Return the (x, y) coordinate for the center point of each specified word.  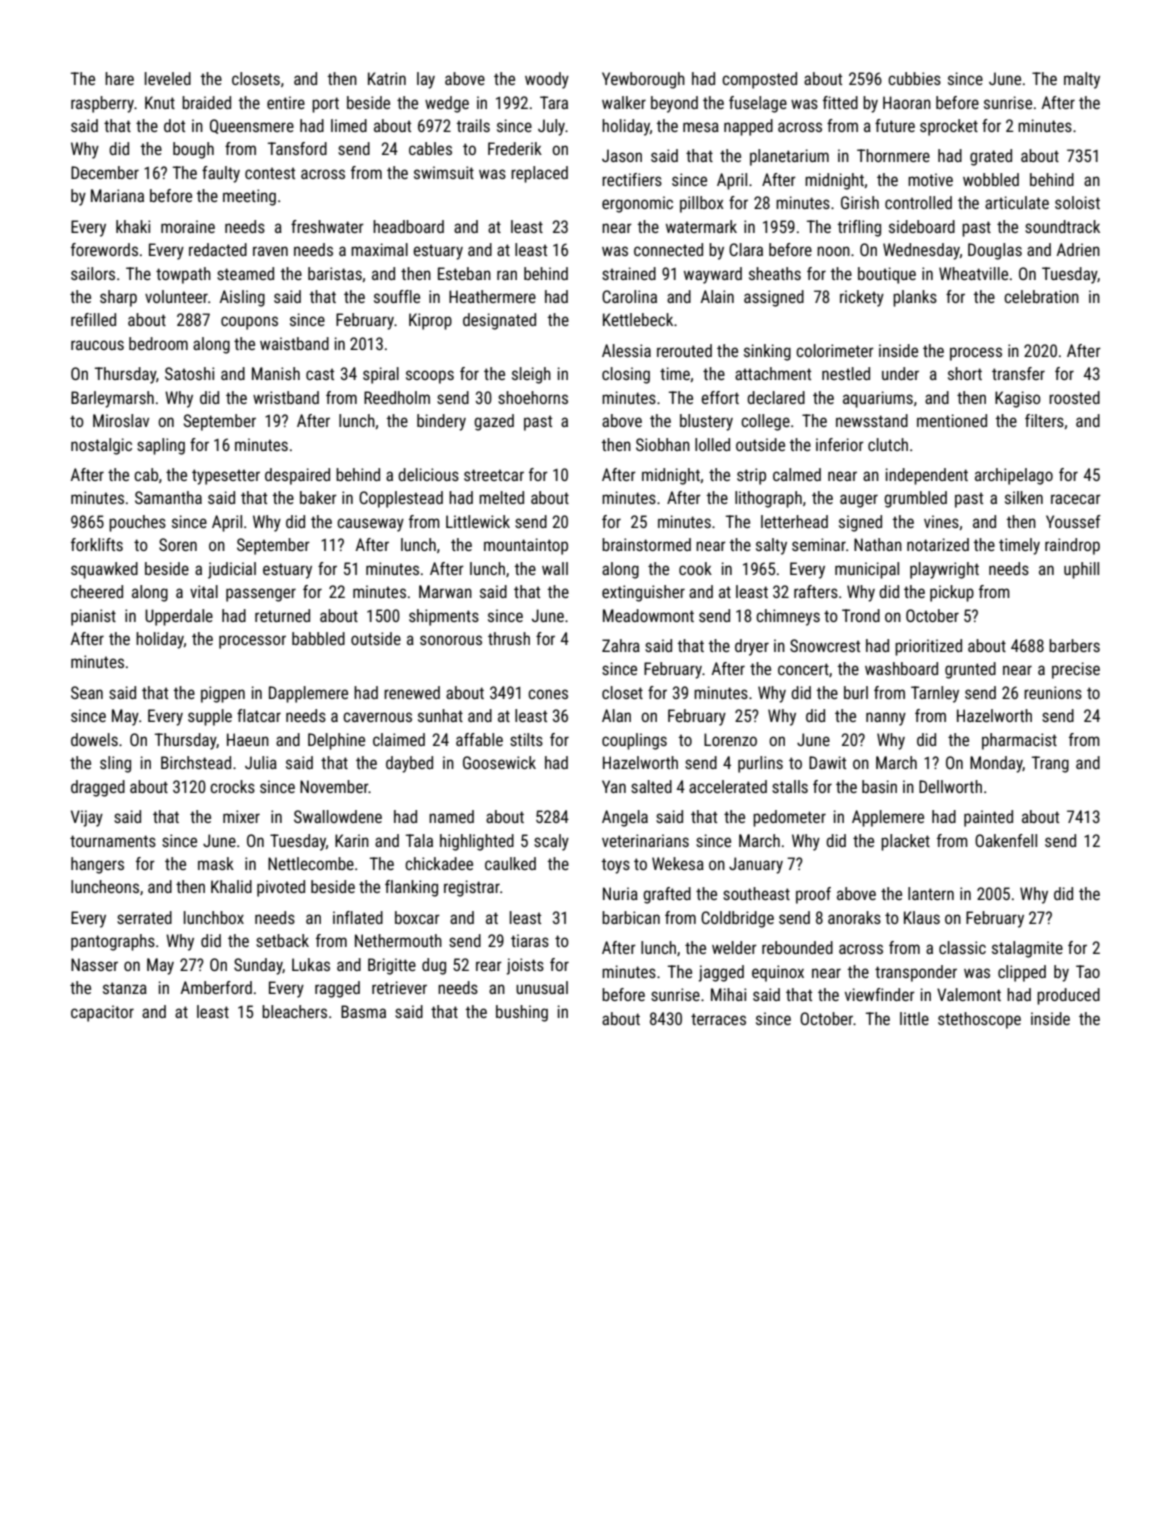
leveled (168, 78)
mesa (701, 127)
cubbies (914, 78)
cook (695, 568)
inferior (840, 444)
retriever (399, 987)
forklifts (97, 544)
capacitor (102, 1013)
